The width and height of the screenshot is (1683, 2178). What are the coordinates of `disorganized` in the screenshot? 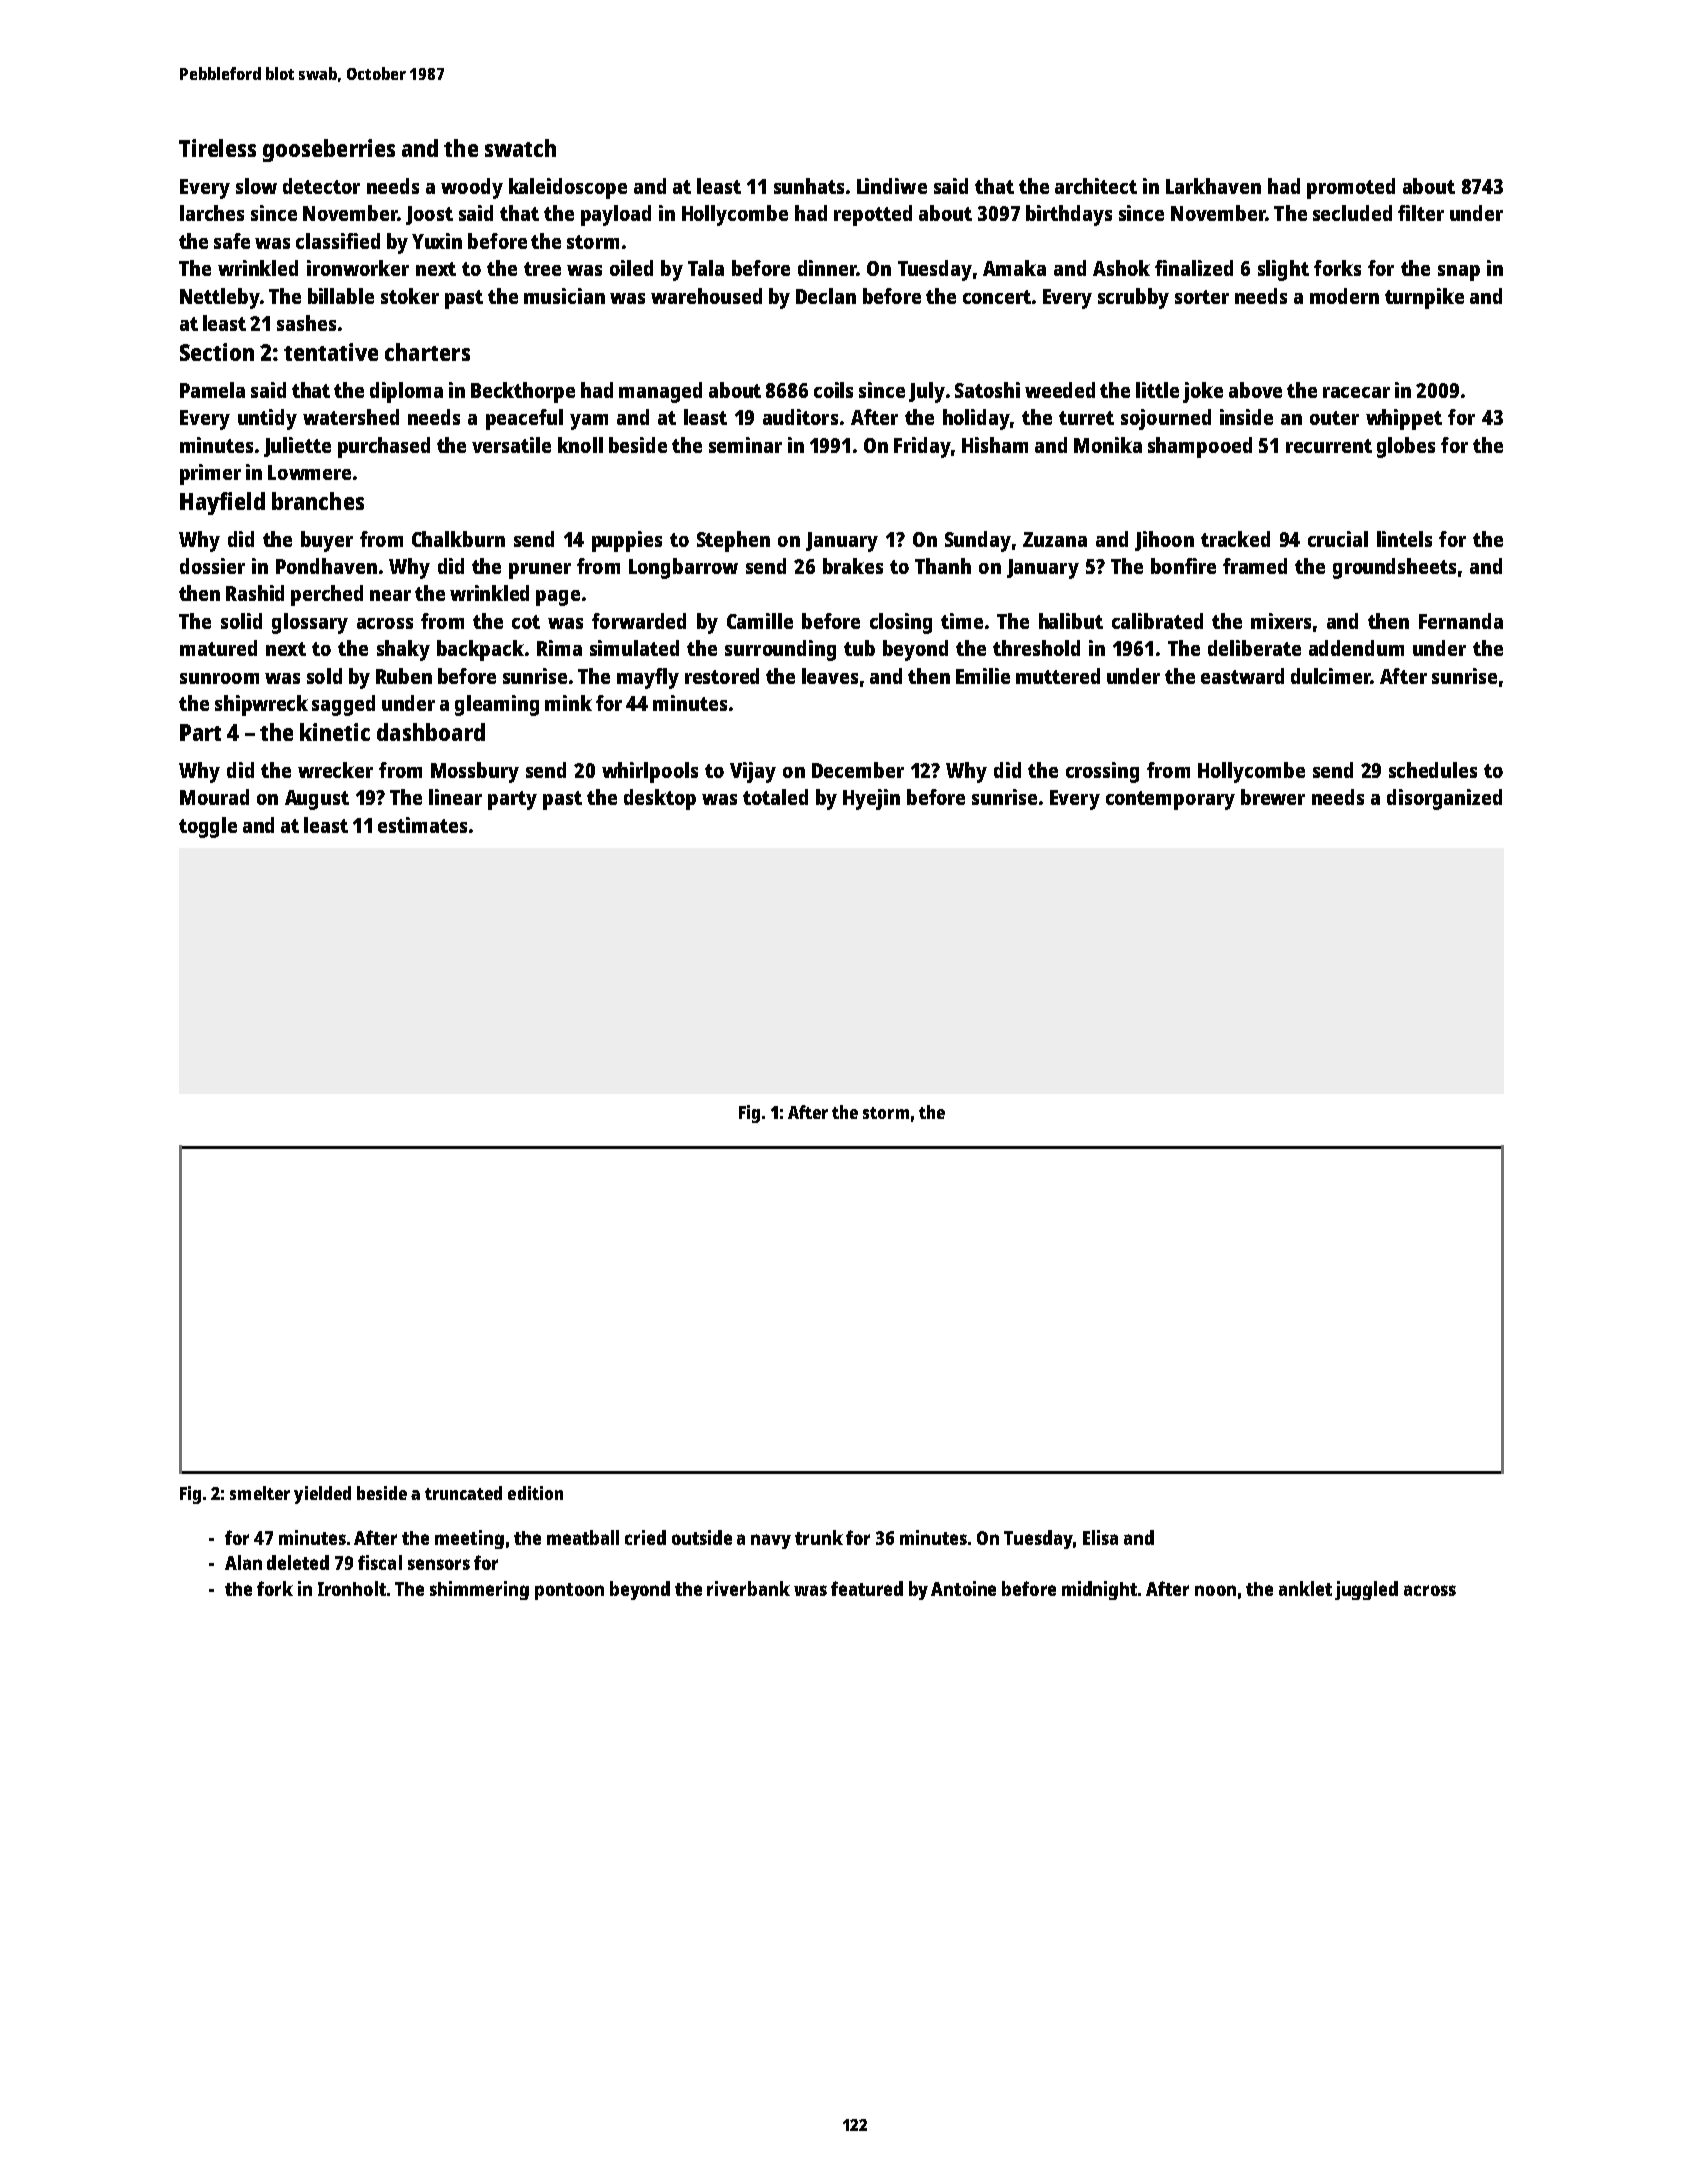 It's located at (1444, 799).
